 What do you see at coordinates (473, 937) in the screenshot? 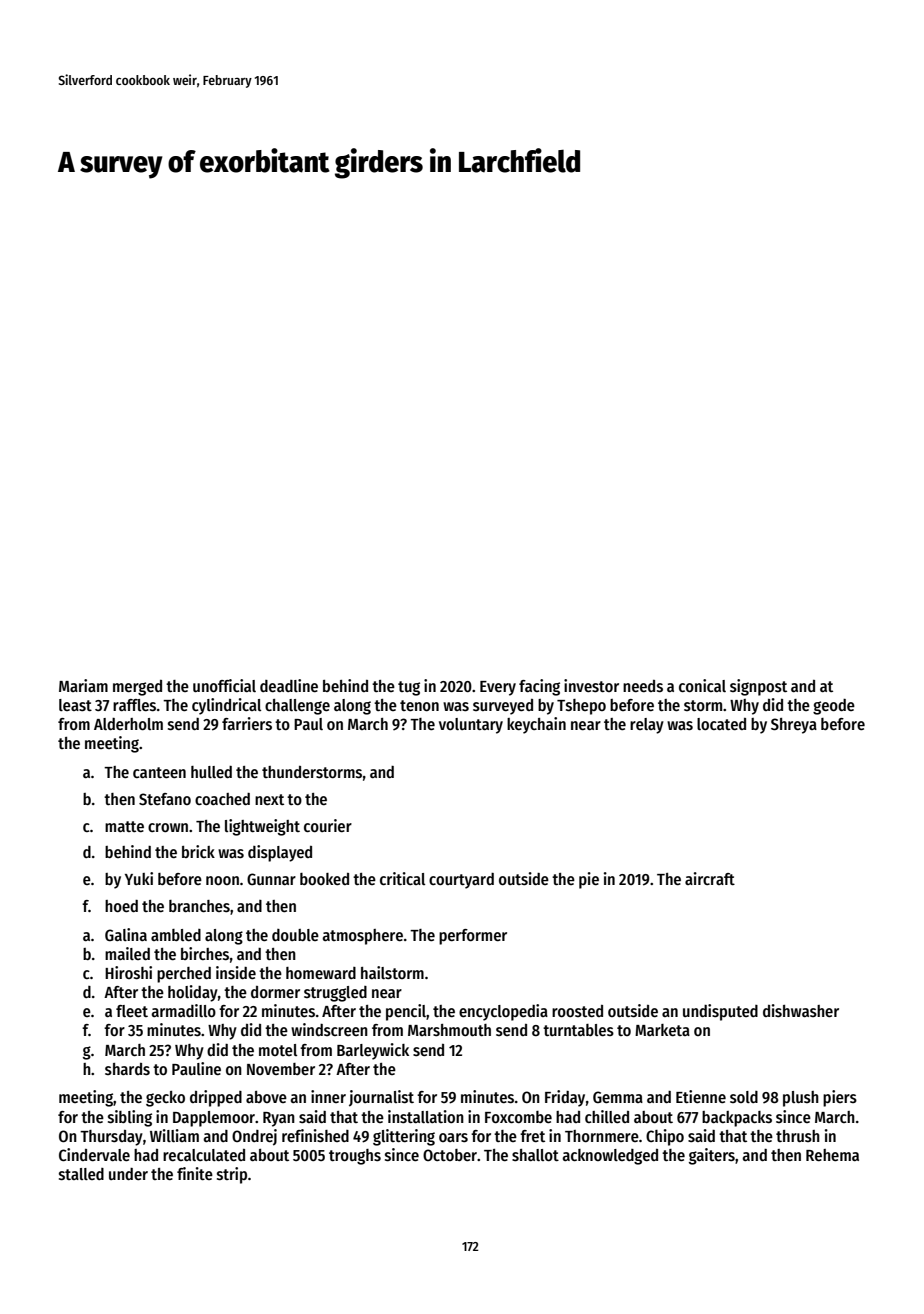
I see `performer` at bounding box center [473, 937].
